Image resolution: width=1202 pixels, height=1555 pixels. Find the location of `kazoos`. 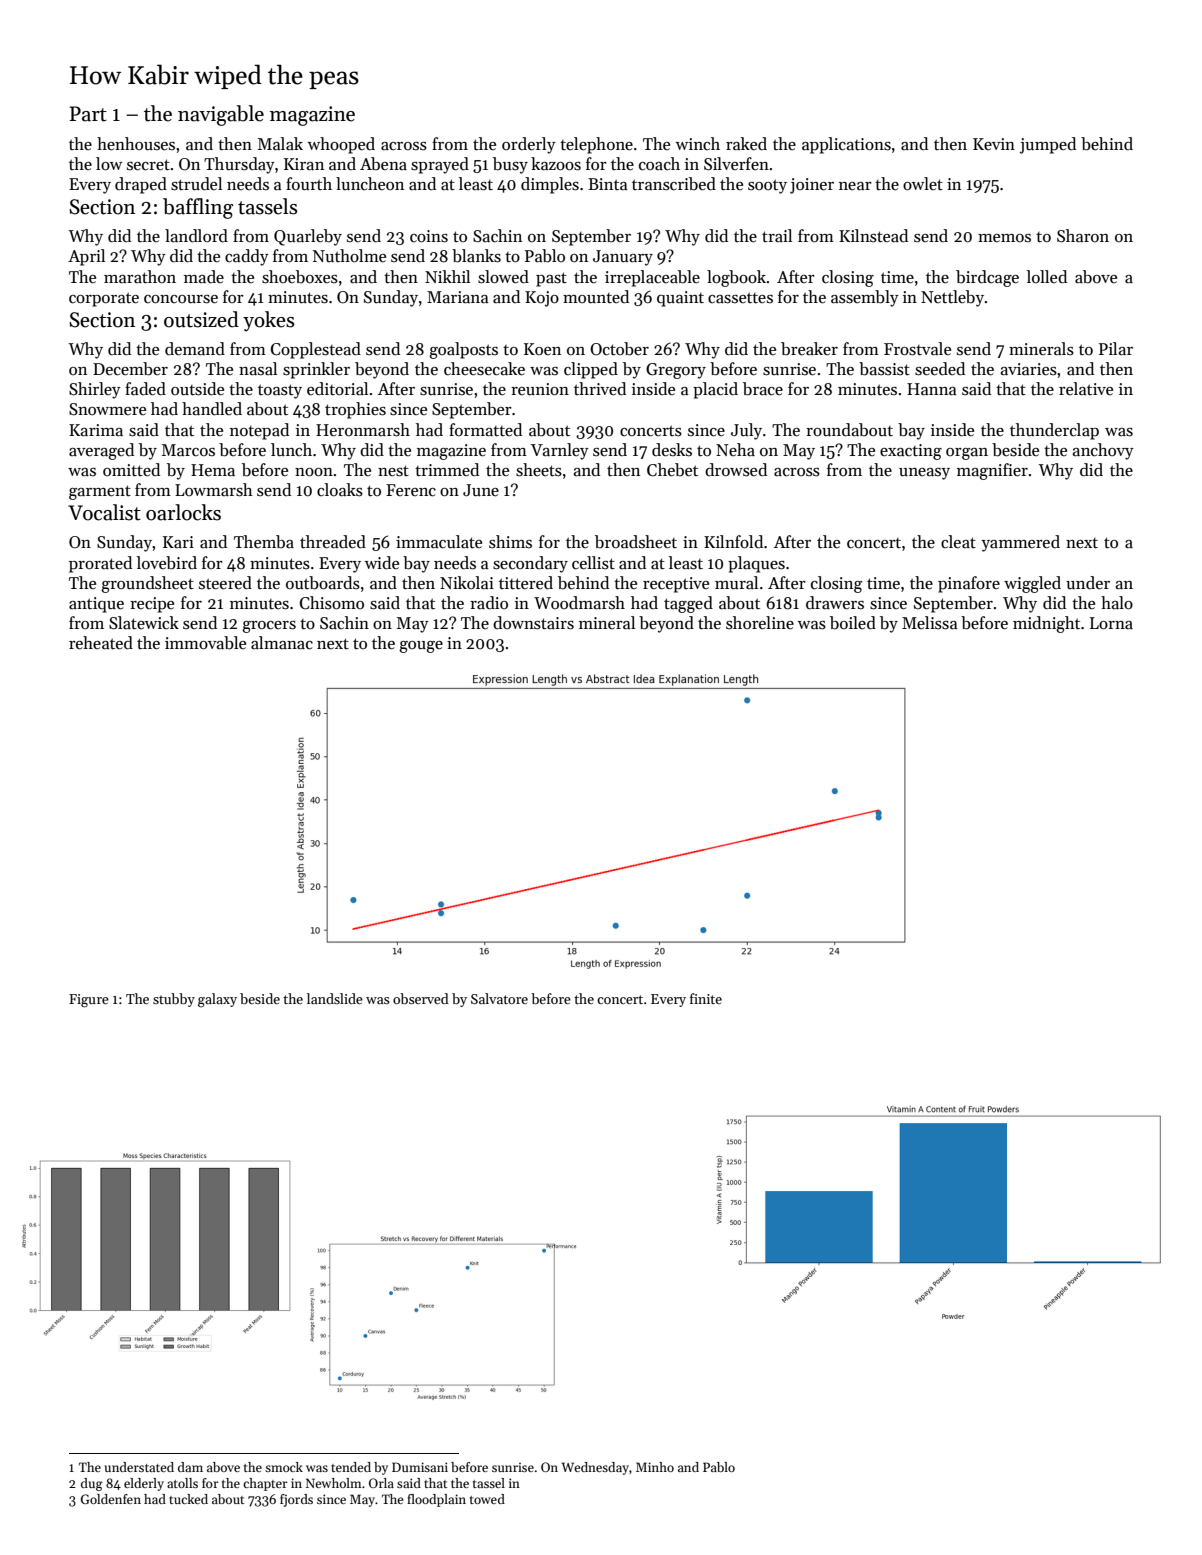

kazoos is located at coordinates (556, 164).
